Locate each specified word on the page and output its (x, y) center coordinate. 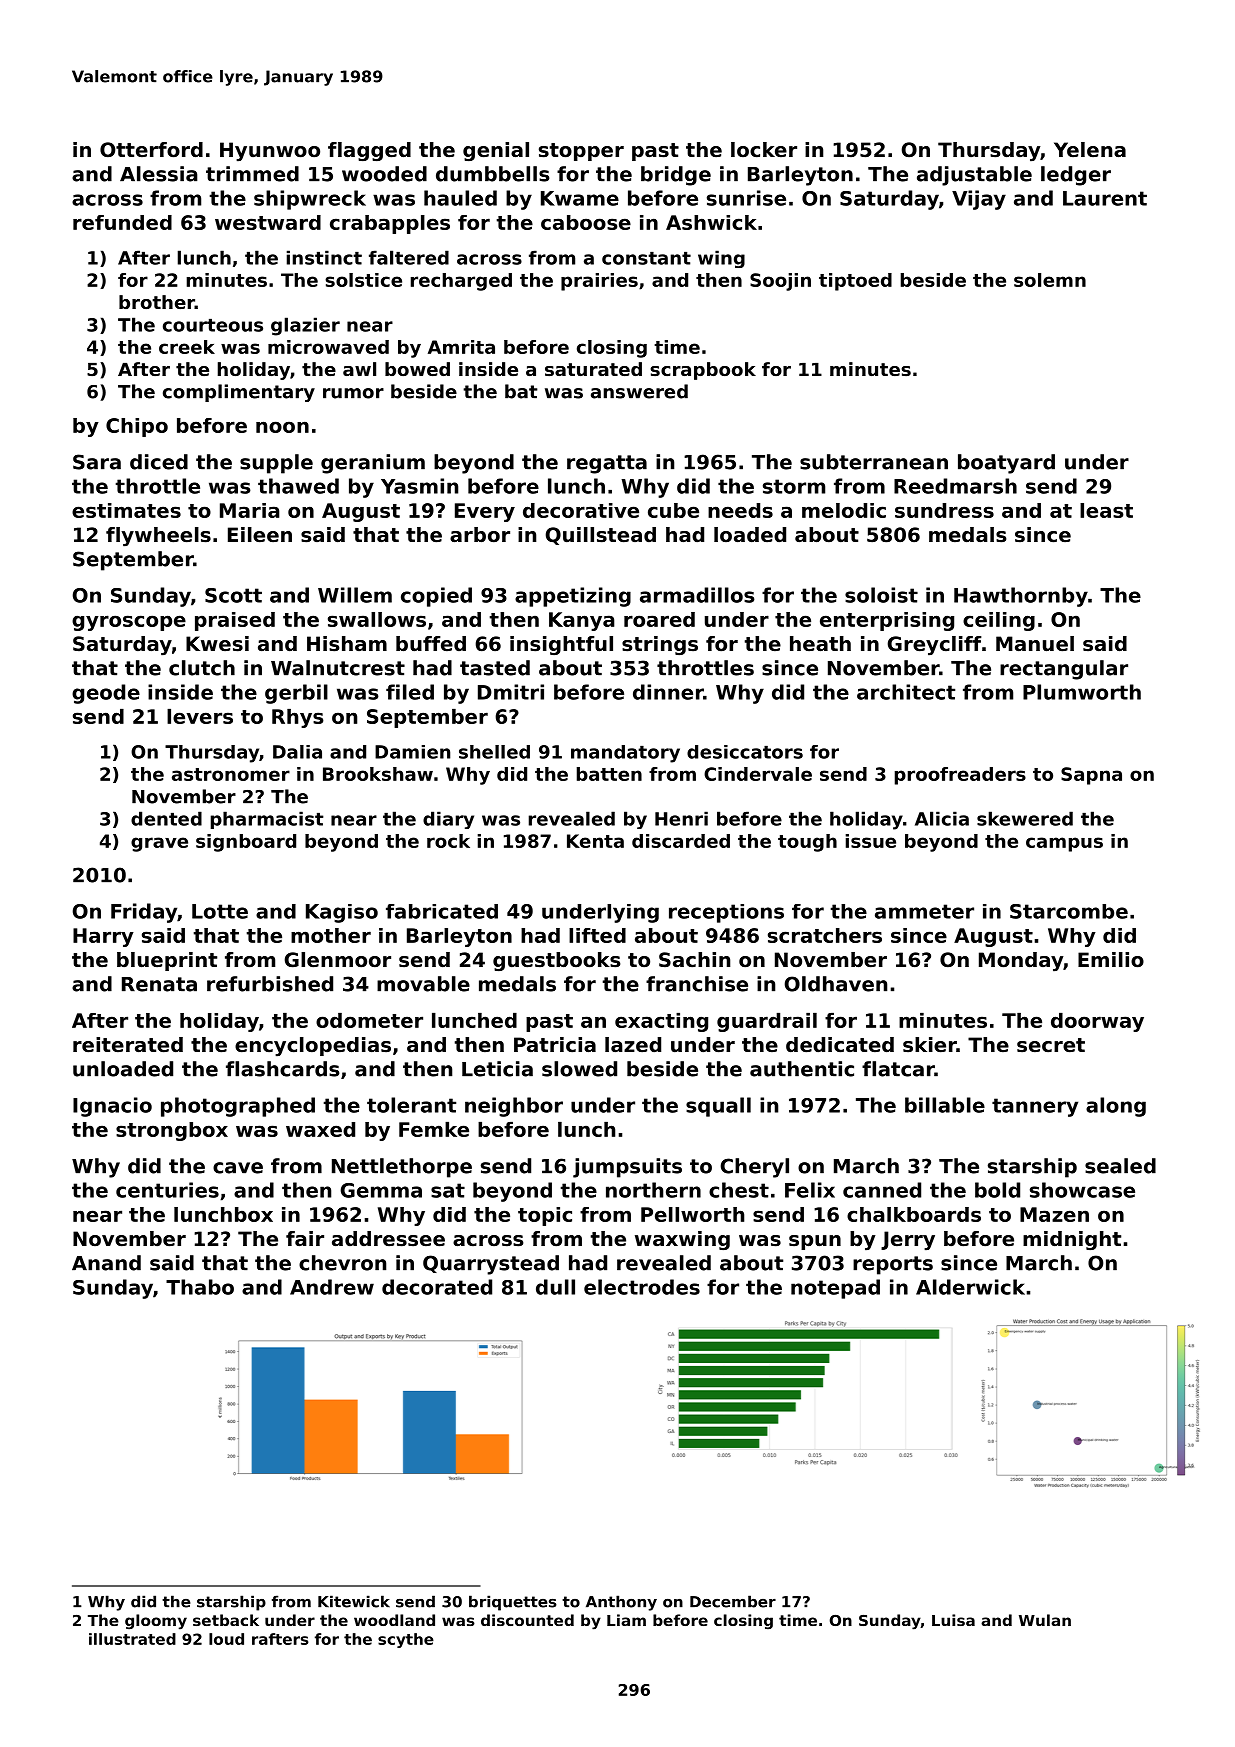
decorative (581, 510)
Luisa (953, 1620)
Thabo (200, 1287)
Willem (355, 595)
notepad (835, 1289)
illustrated (132, 1639)
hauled (460, 198)
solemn (1050, 280)
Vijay (979, 200)
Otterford (151, 150)
